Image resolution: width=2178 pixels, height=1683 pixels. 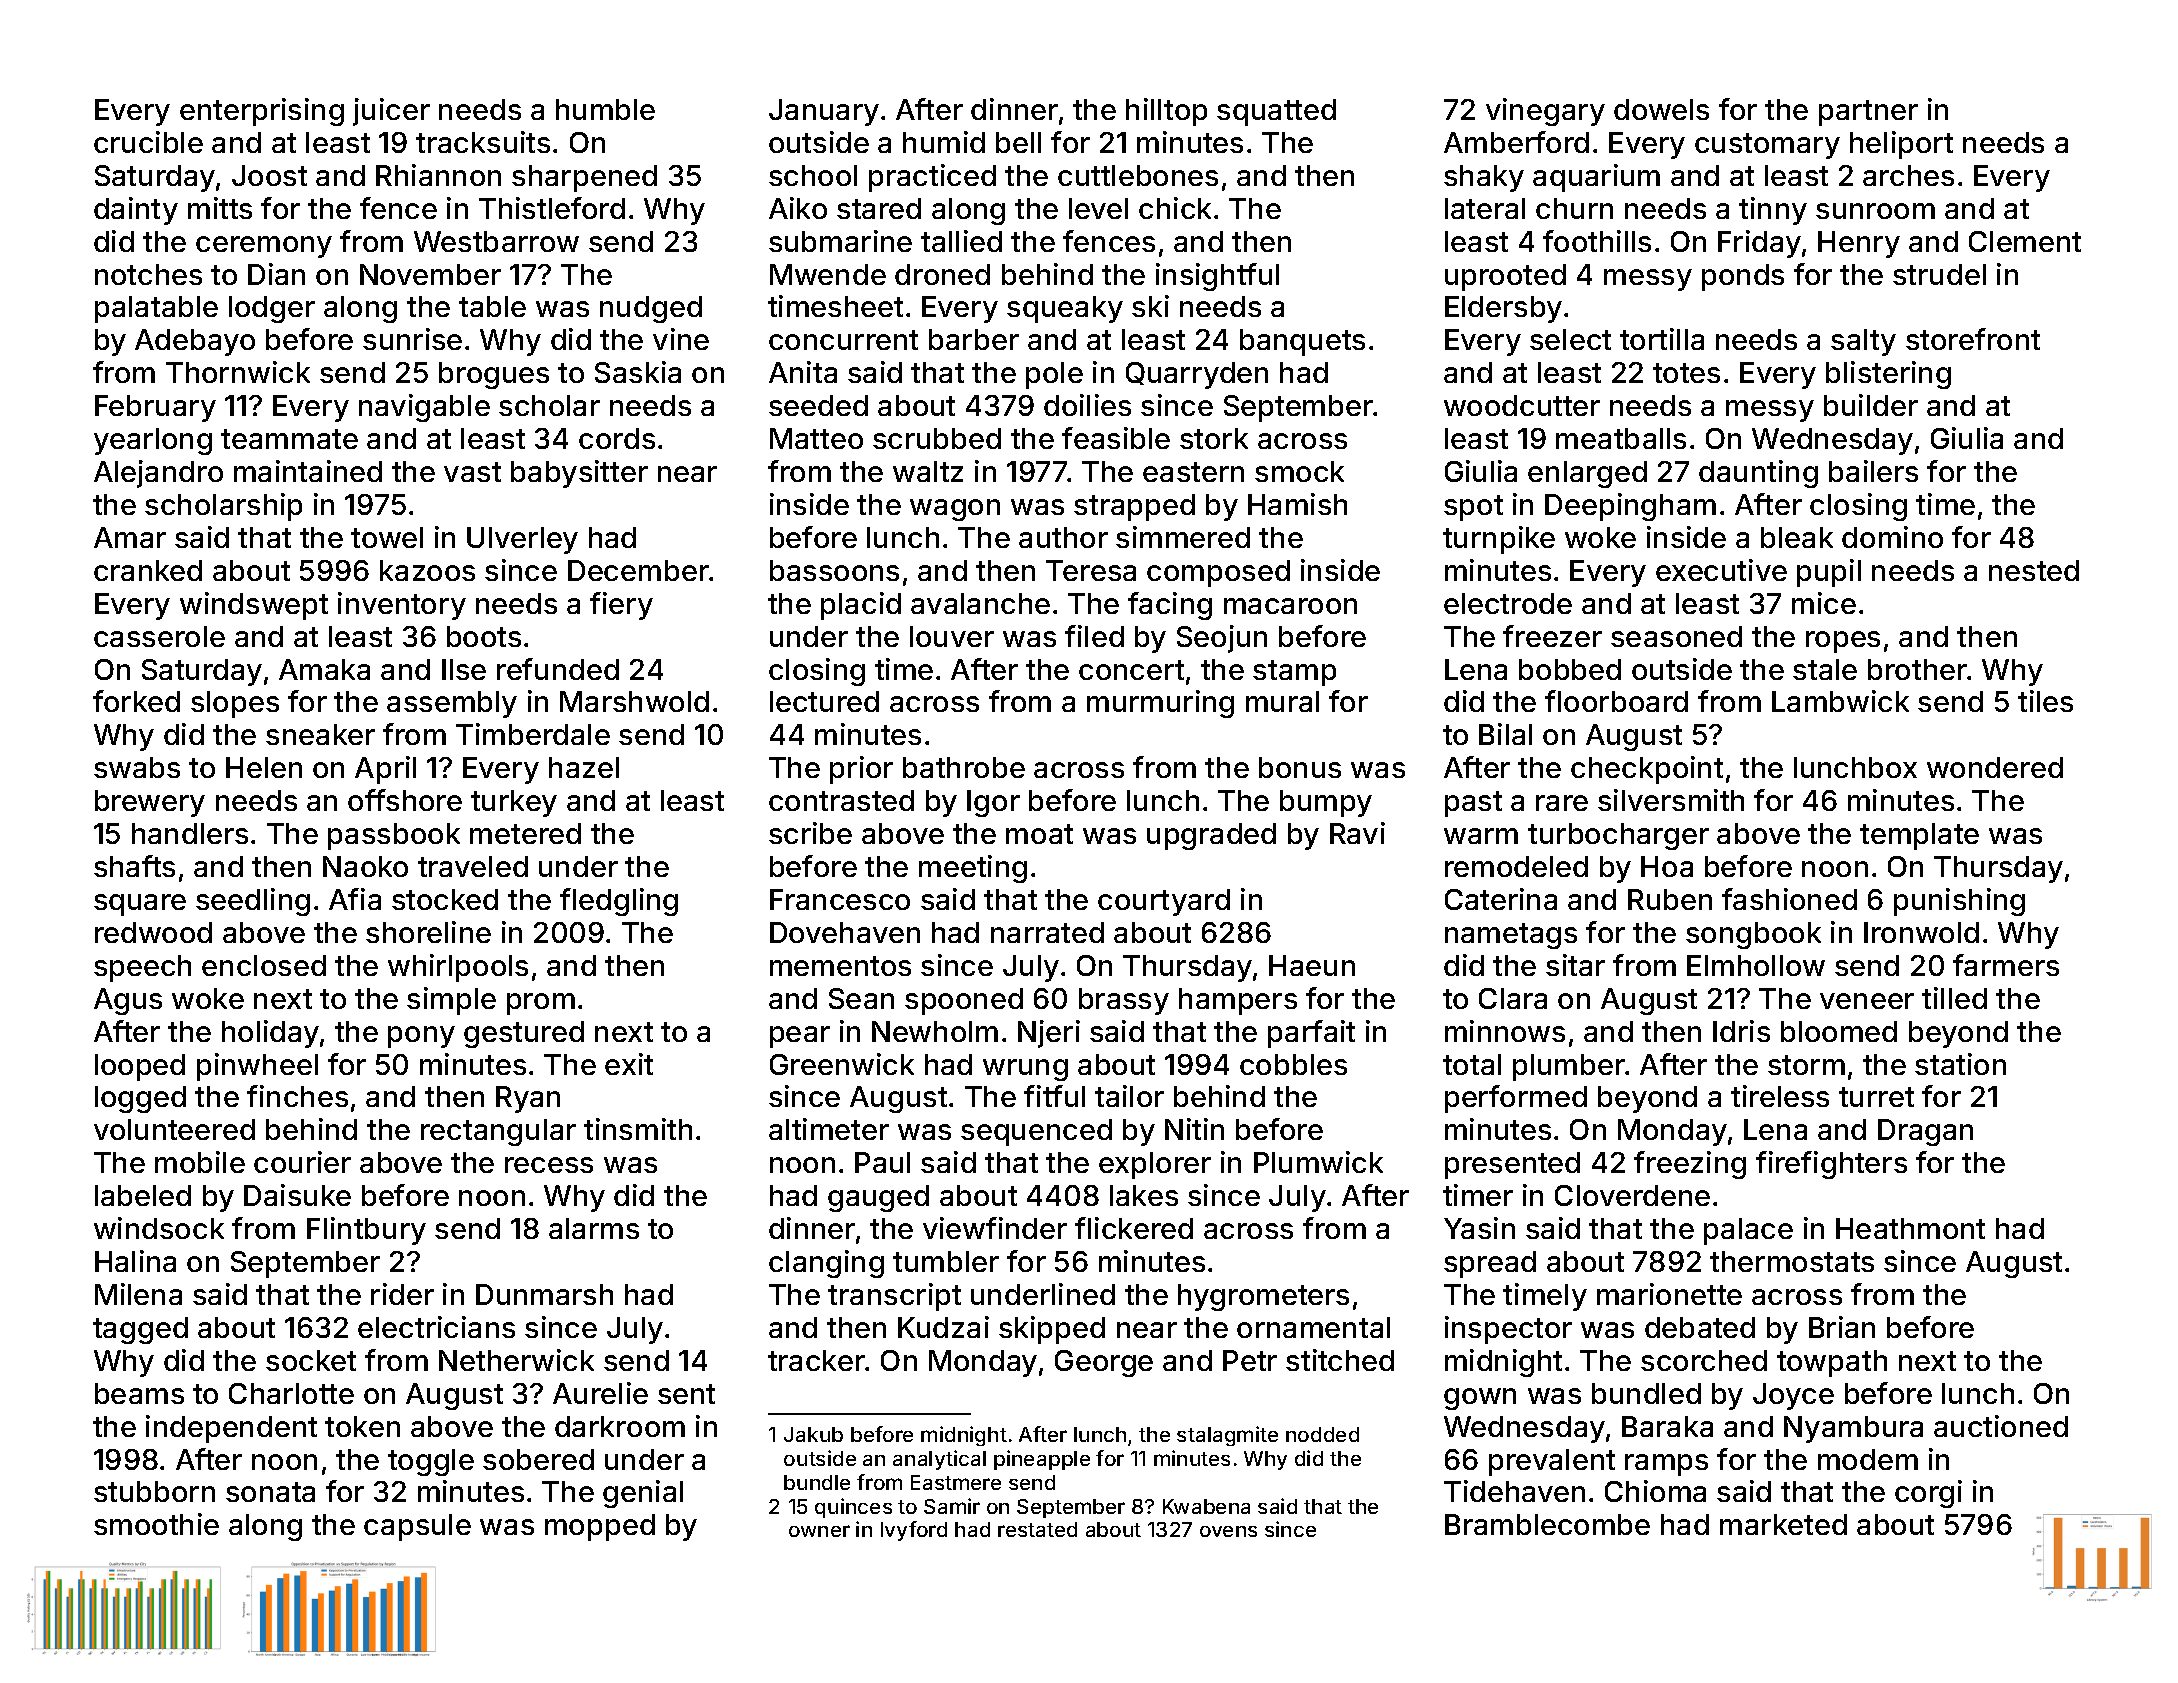 I want to click on partner, so click(x=1868, y=113).
